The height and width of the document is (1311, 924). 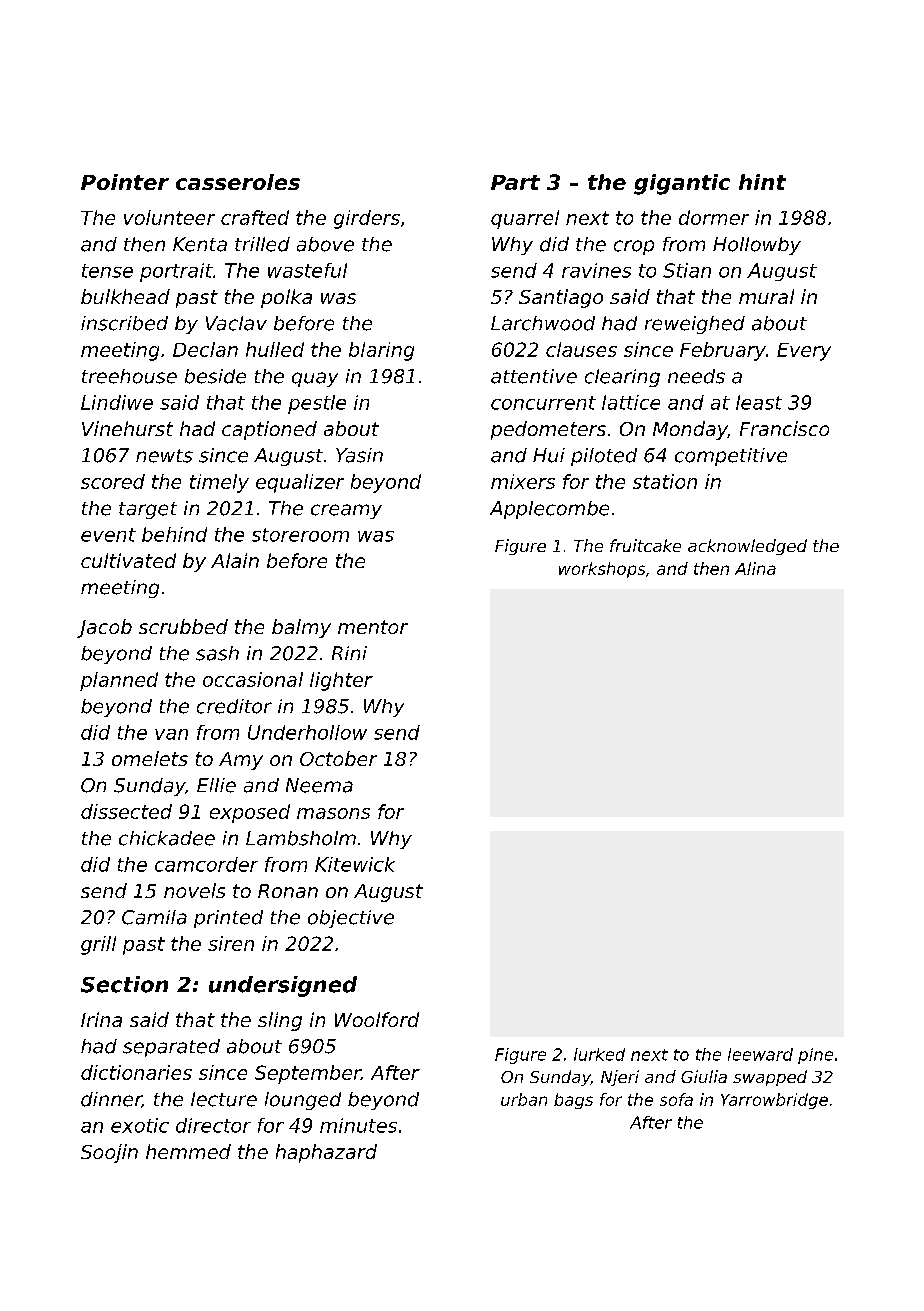 What do you see at coordinates (109, 1153) in the document?
I see `Soojin` at bounding box center [109, 1153].
